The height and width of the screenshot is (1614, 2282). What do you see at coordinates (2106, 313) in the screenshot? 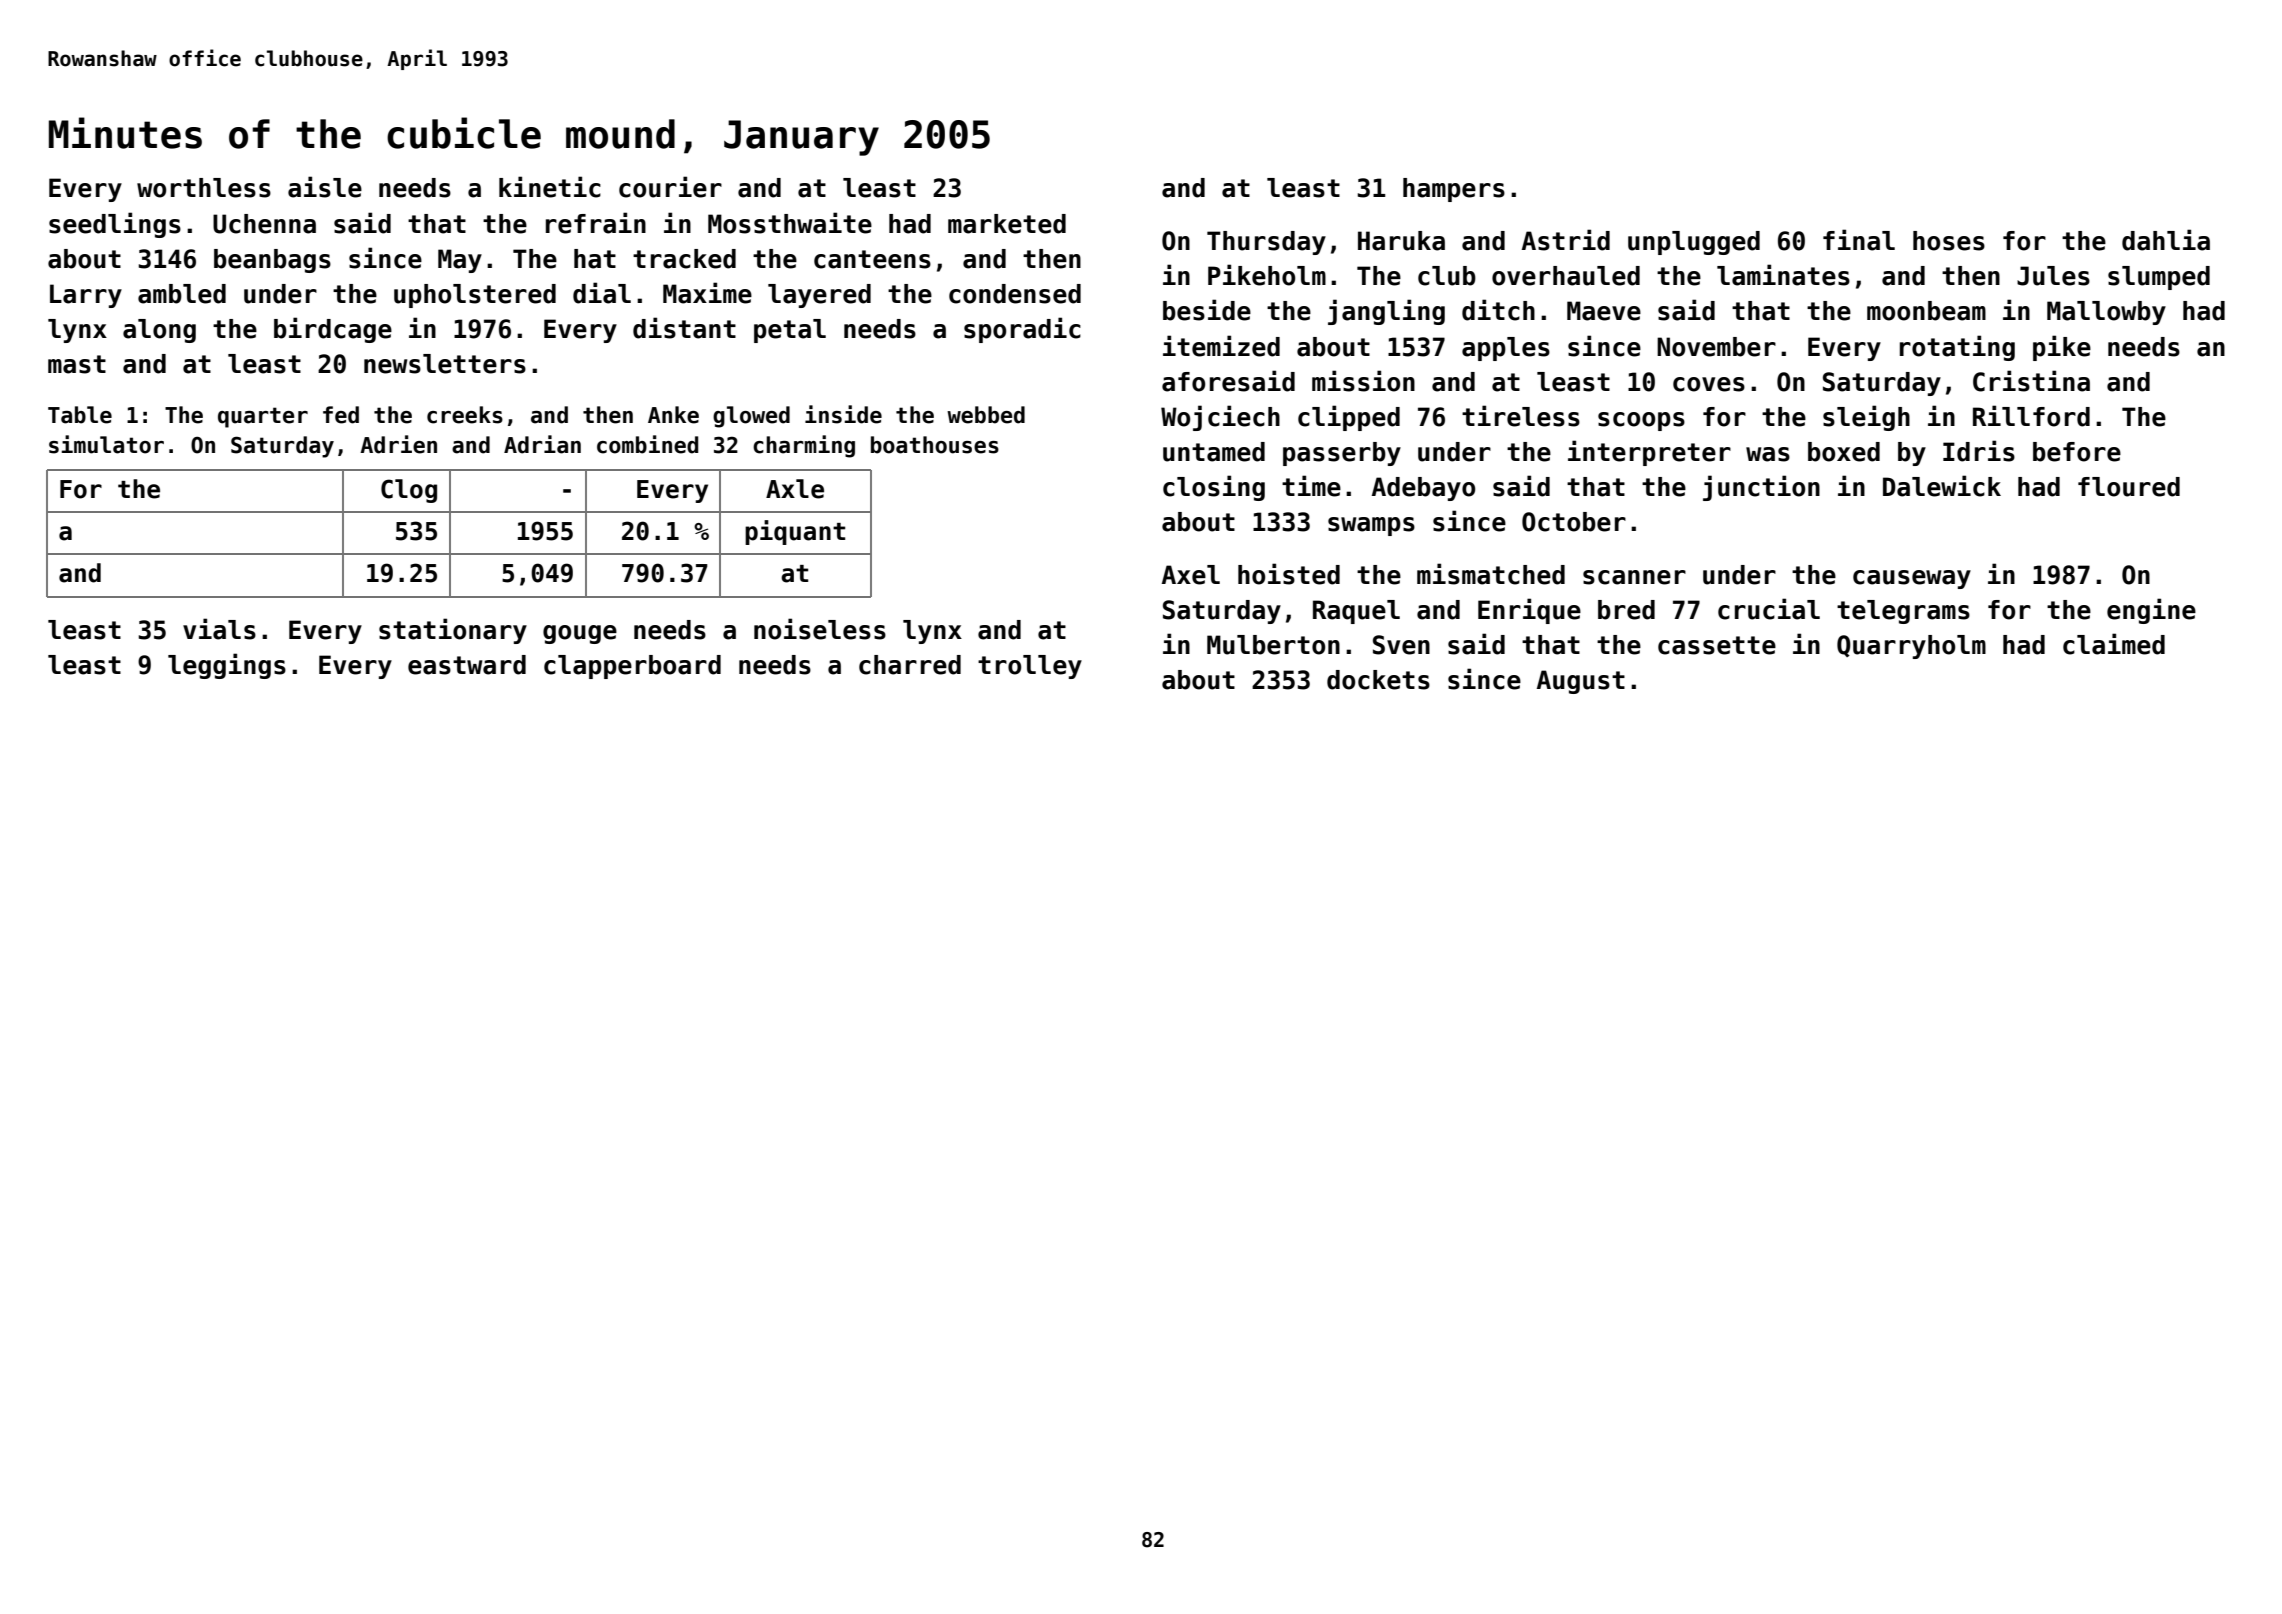
I see `Mallowby` at bounding box center [2106, 313].
